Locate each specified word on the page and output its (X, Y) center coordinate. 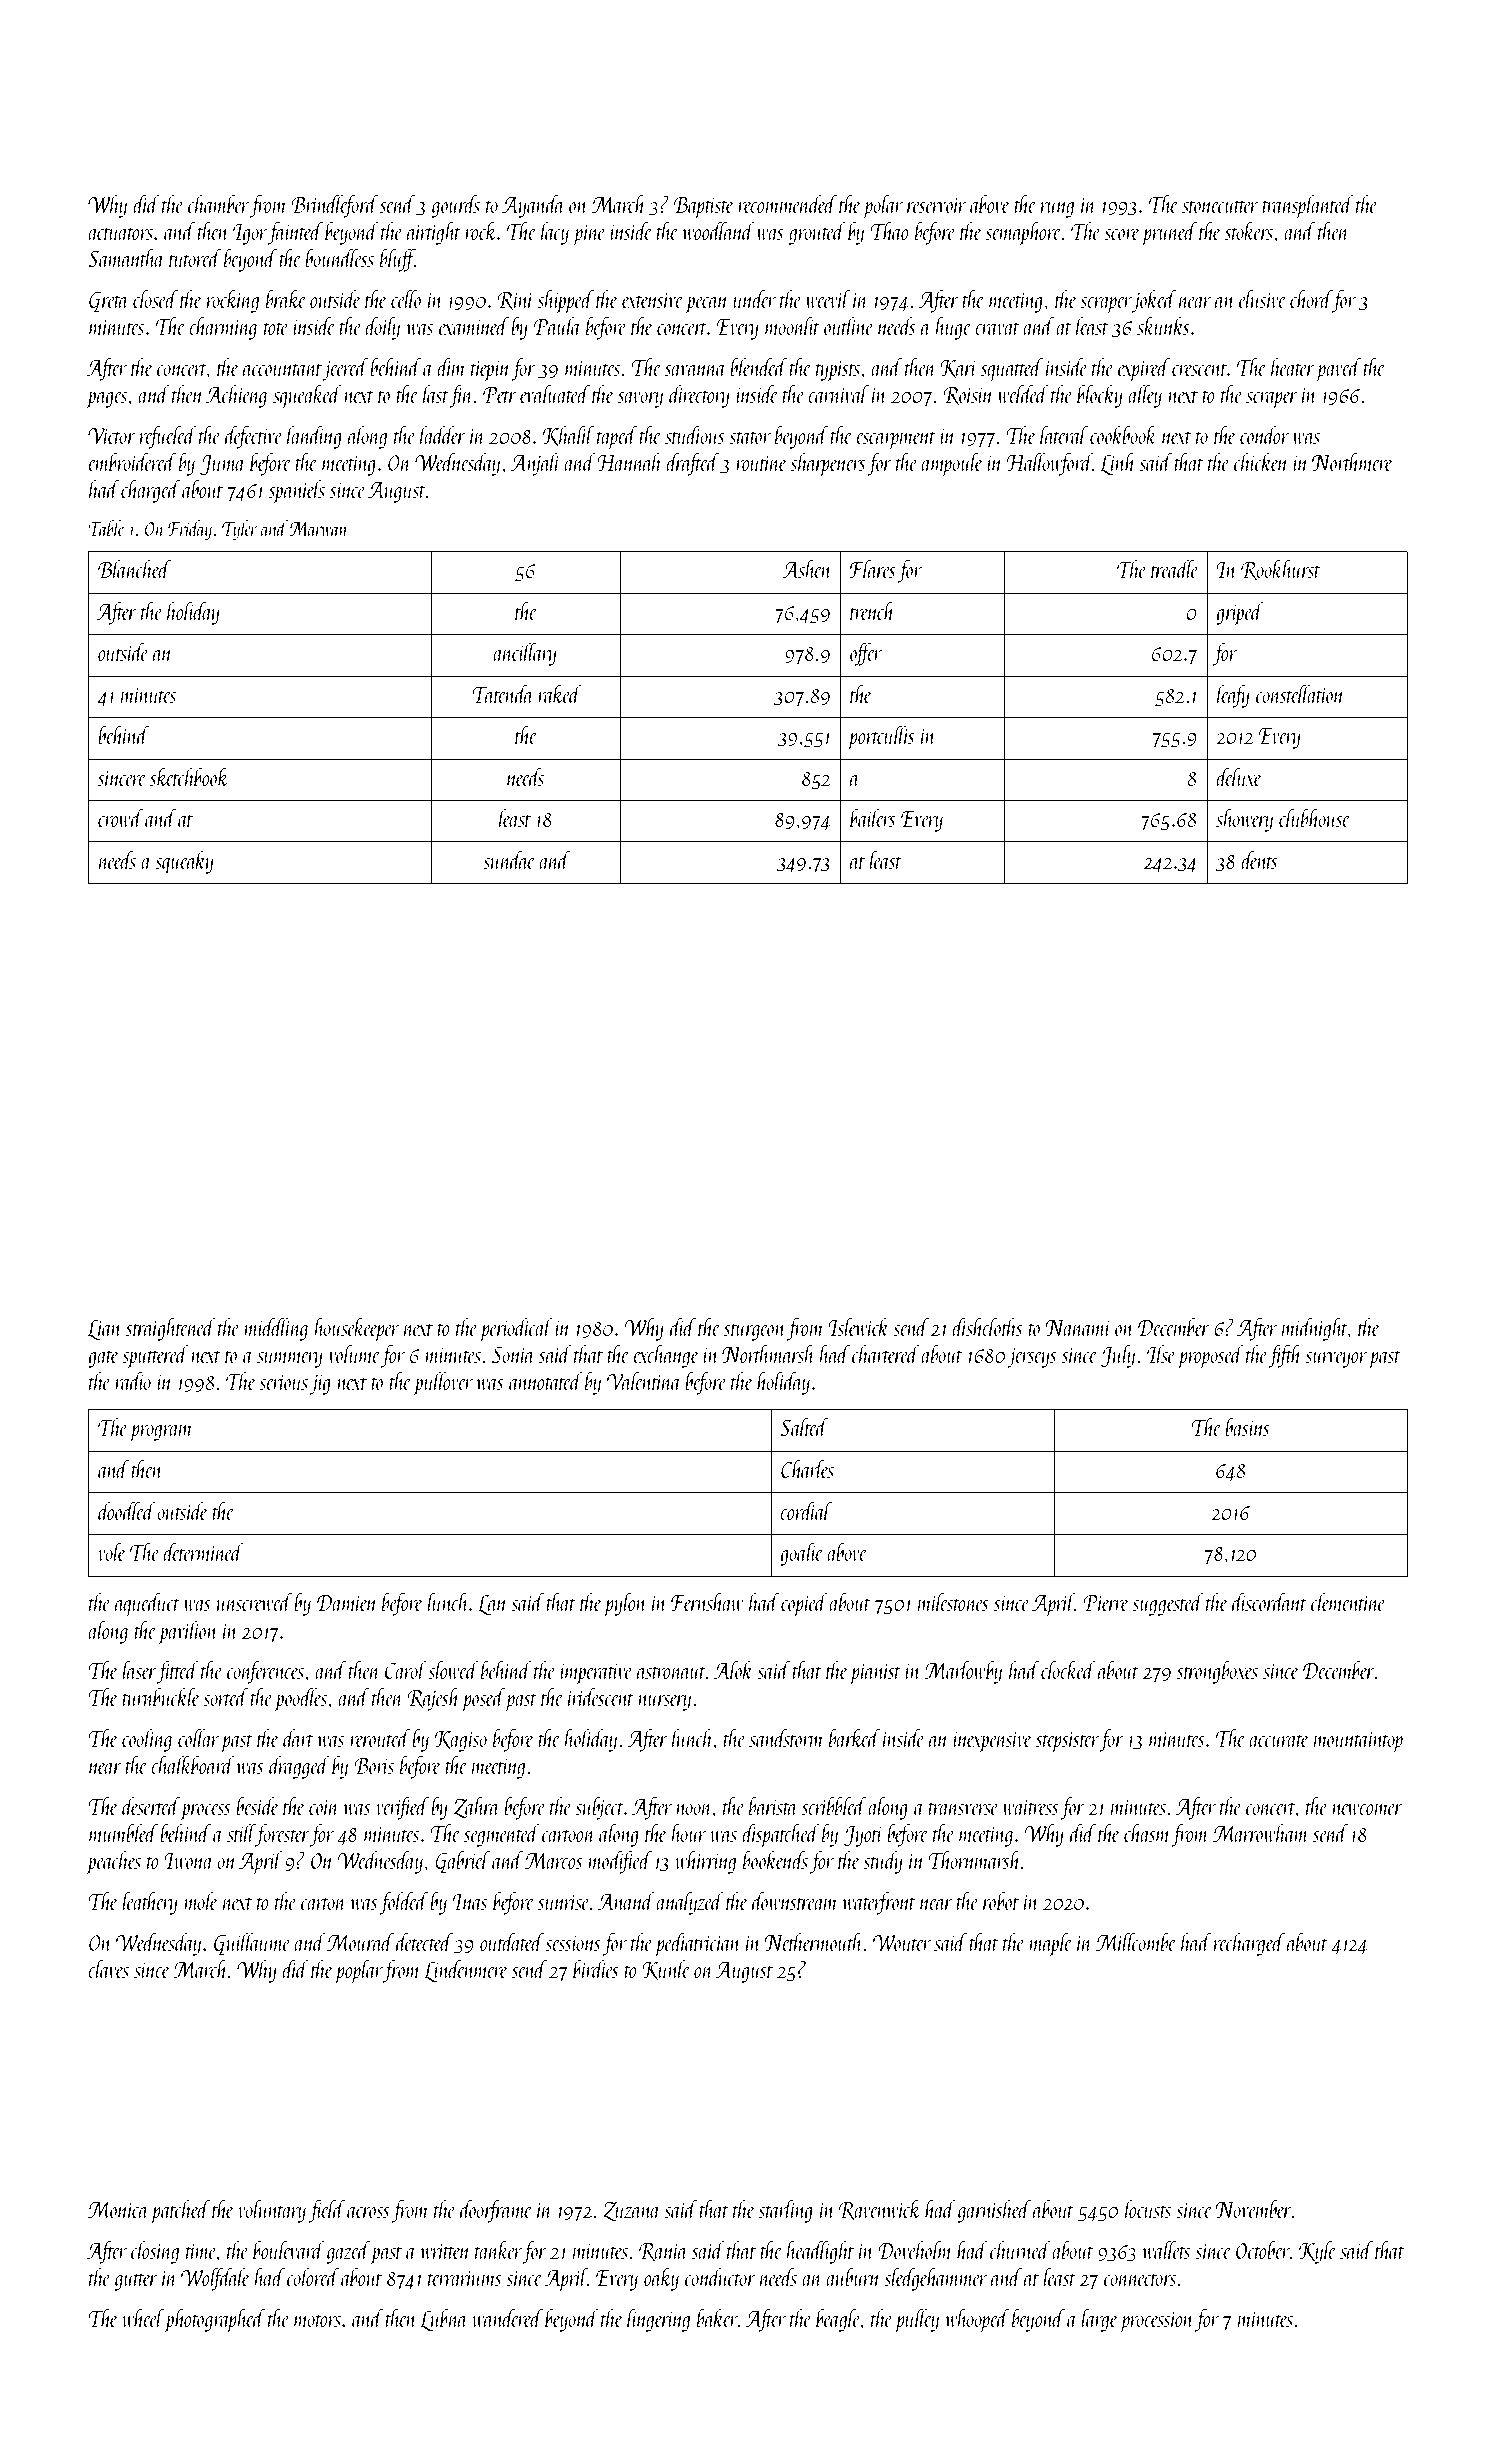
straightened (171, 1329)
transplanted (1308, 206)
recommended (787, 204)
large (1099, 2320)
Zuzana (632, 2211)
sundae (509, 860)
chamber (218, 204)
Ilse (1161, 1354)
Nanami (1078, 1328)
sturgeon (754, 1332)
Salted (804, 1427)
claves (108, 1969)
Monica (118, 2210)
